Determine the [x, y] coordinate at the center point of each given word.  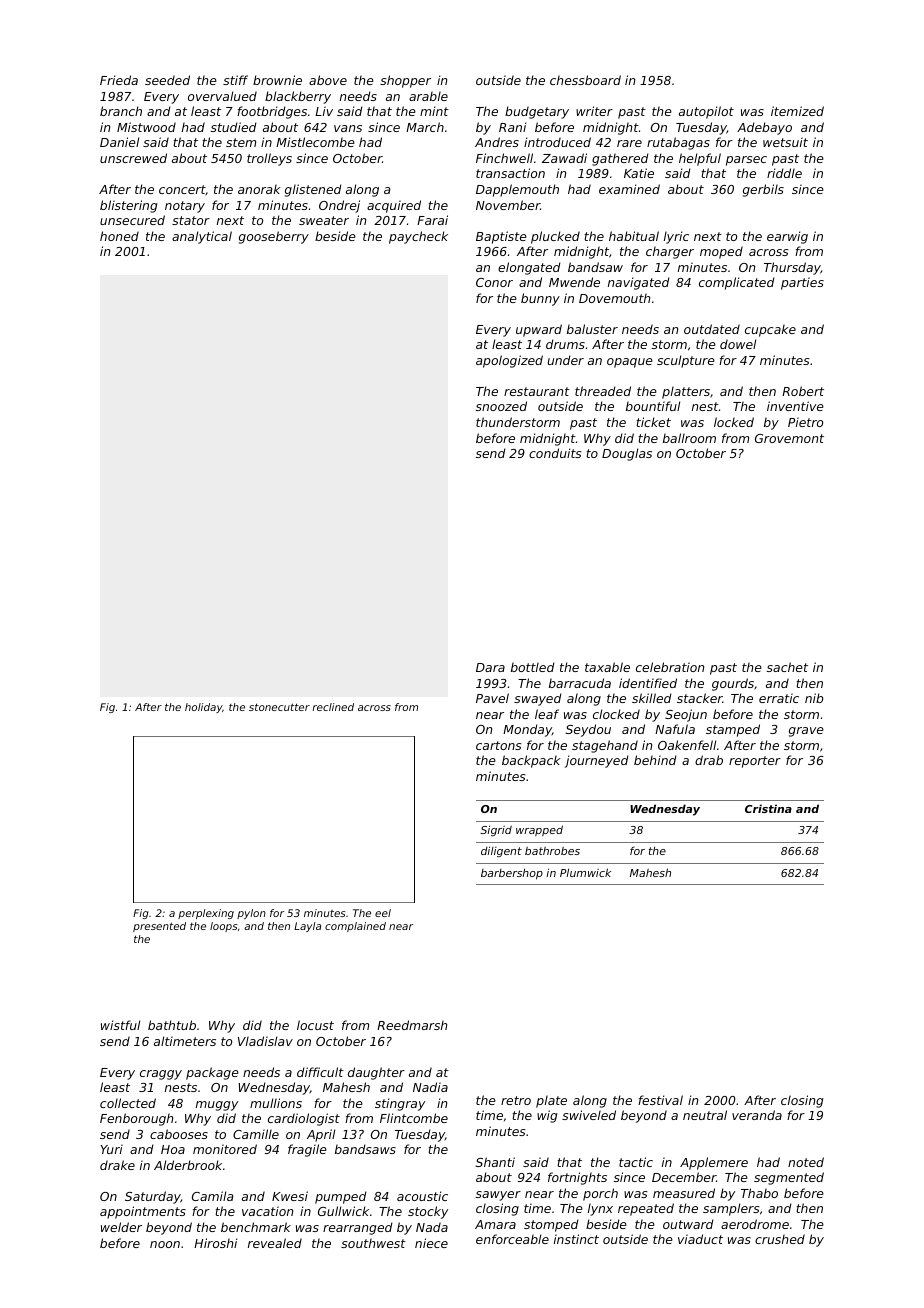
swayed [538, 699]
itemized [797, 111]
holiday [203, 708]
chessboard [585, 80]
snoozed [501, 406]
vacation [267, 1211]
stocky [428, 1212]
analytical [202, 237]
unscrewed [133, 158]
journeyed [597, 761]
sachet [787, 667]
